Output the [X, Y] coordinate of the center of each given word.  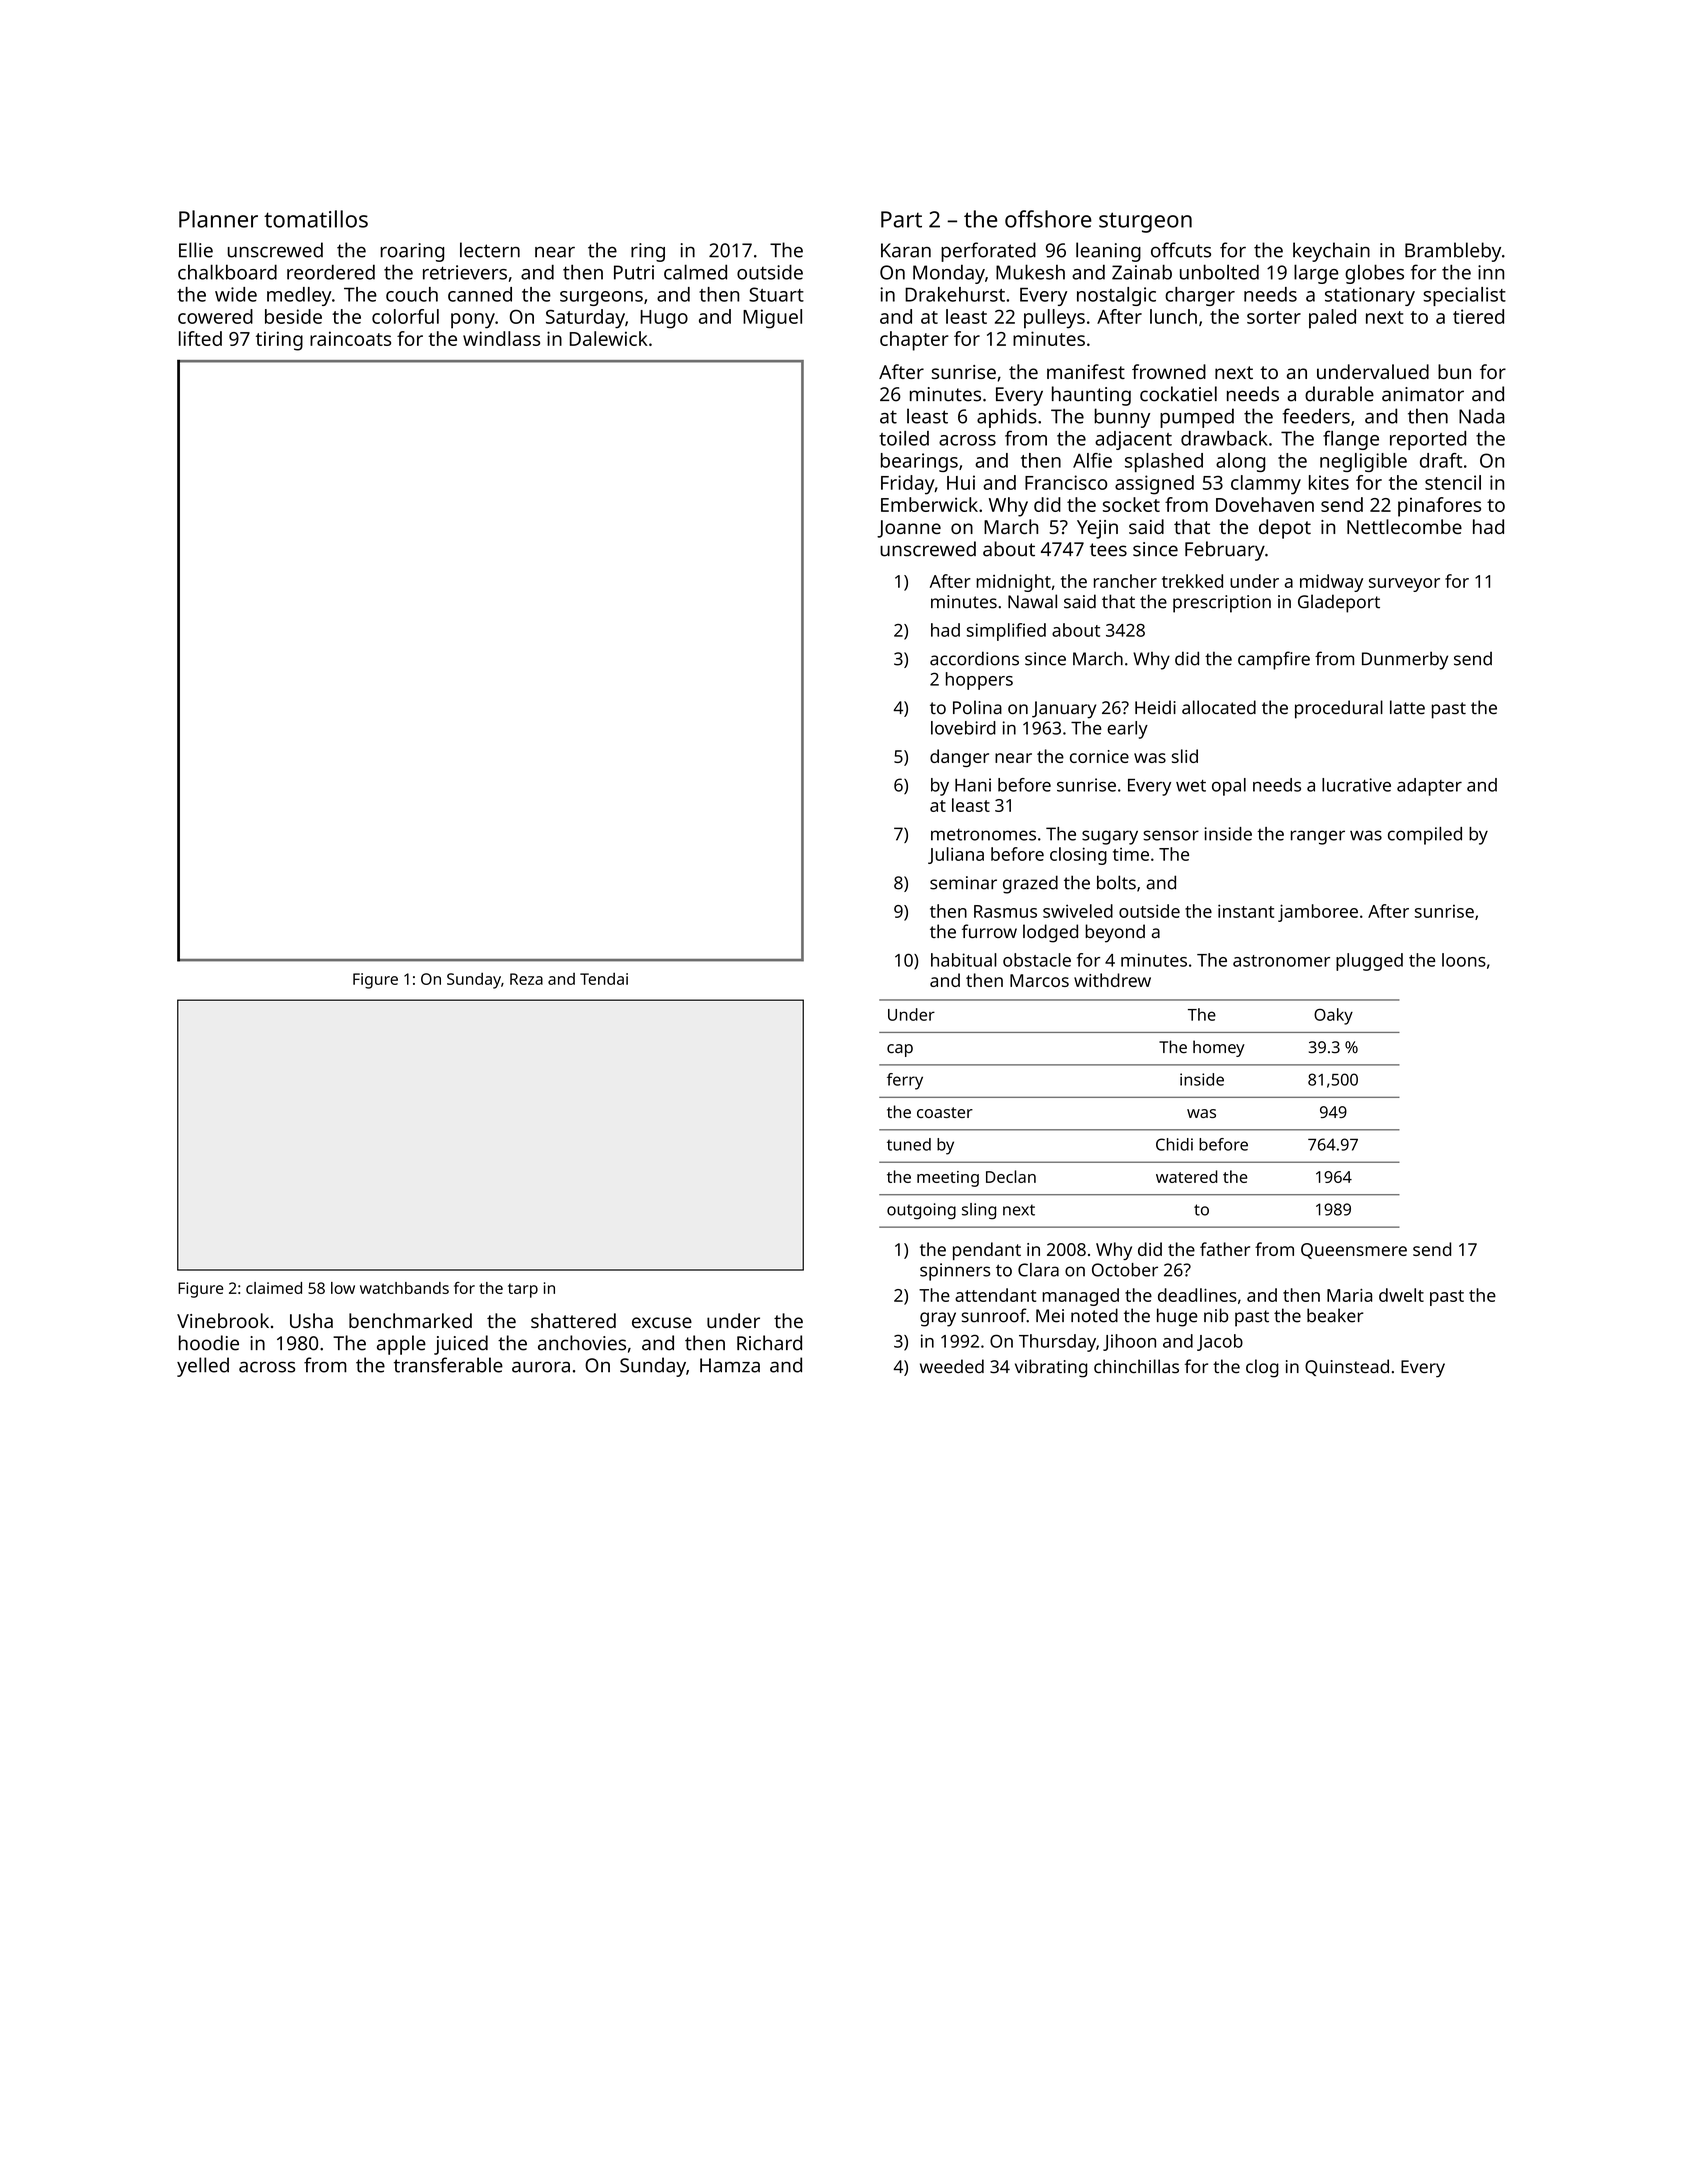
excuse [662, 1322]
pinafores [1439, 507]
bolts [1116, 882]
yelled [203, 1367]
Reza [526, 979]
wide [236, 294]
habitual [964, 960]
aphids [1007, 418]
